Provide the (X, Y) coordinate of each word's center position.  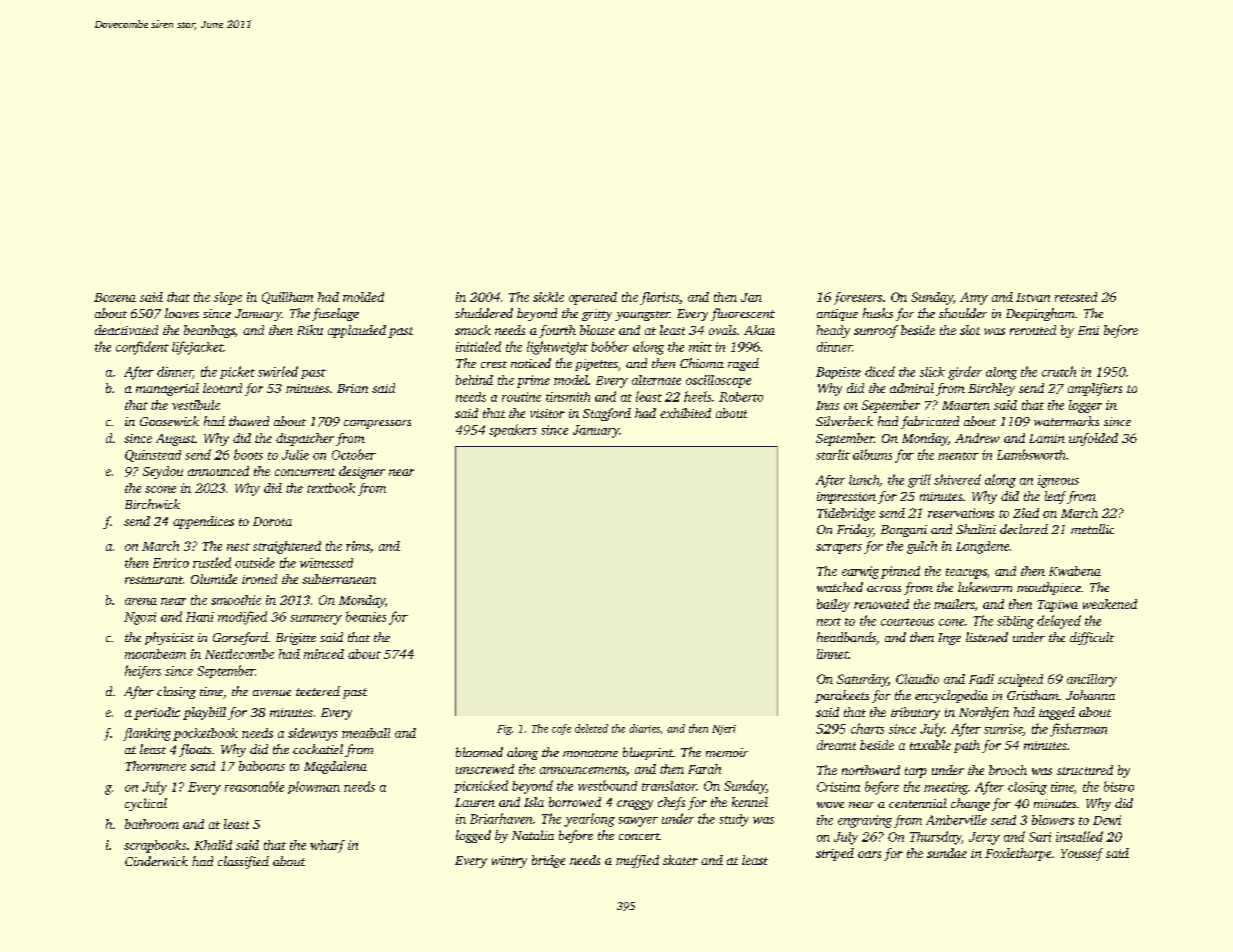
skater (680, 860)
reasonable (254, 786)
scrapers (839, 549)
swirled (278, 371)
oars (869, 854)
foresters (858, 298)
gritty (597, 315)
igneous (1058, 481)
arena (141, 601)
